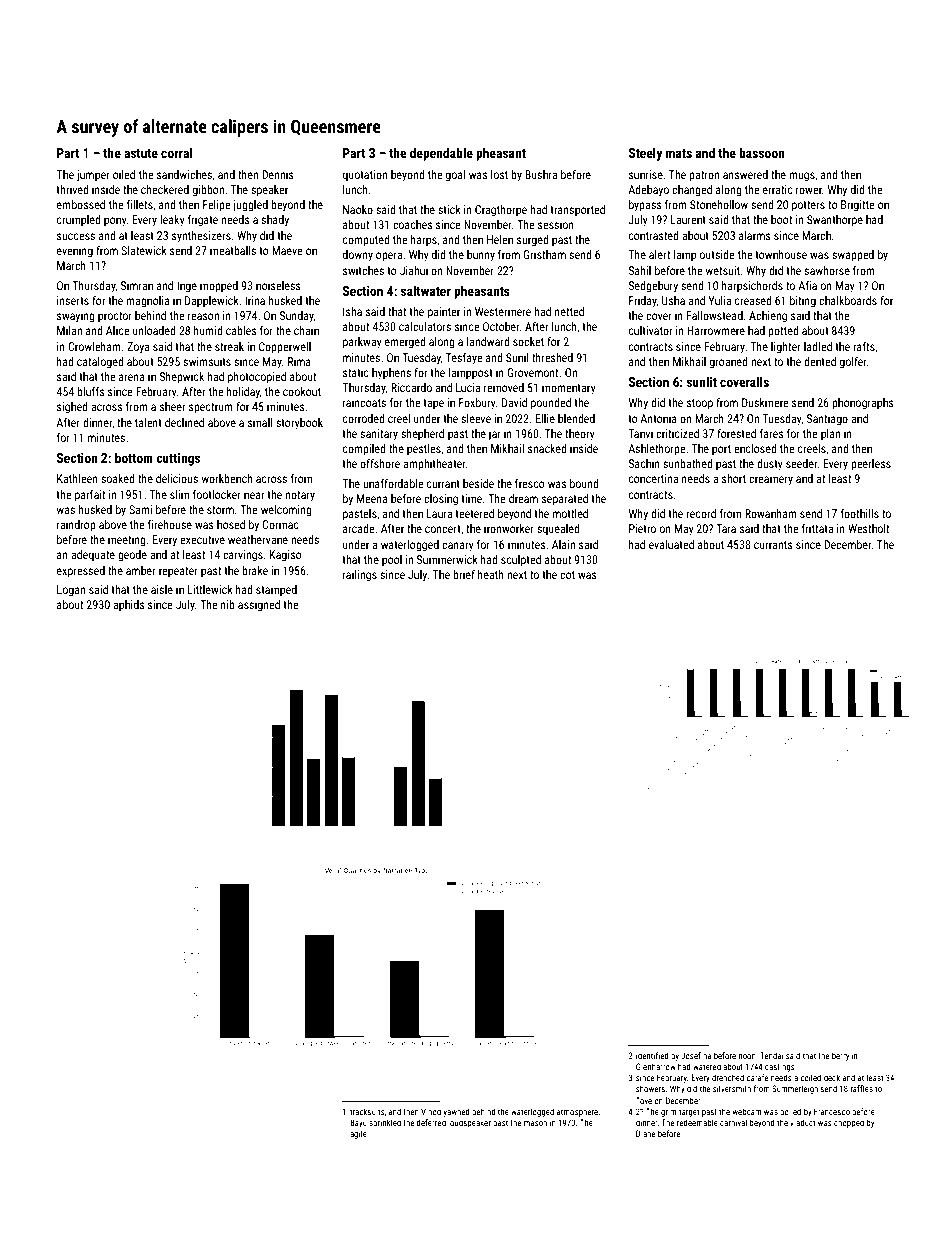  I want to click on evaluated, so click(671, 544).
